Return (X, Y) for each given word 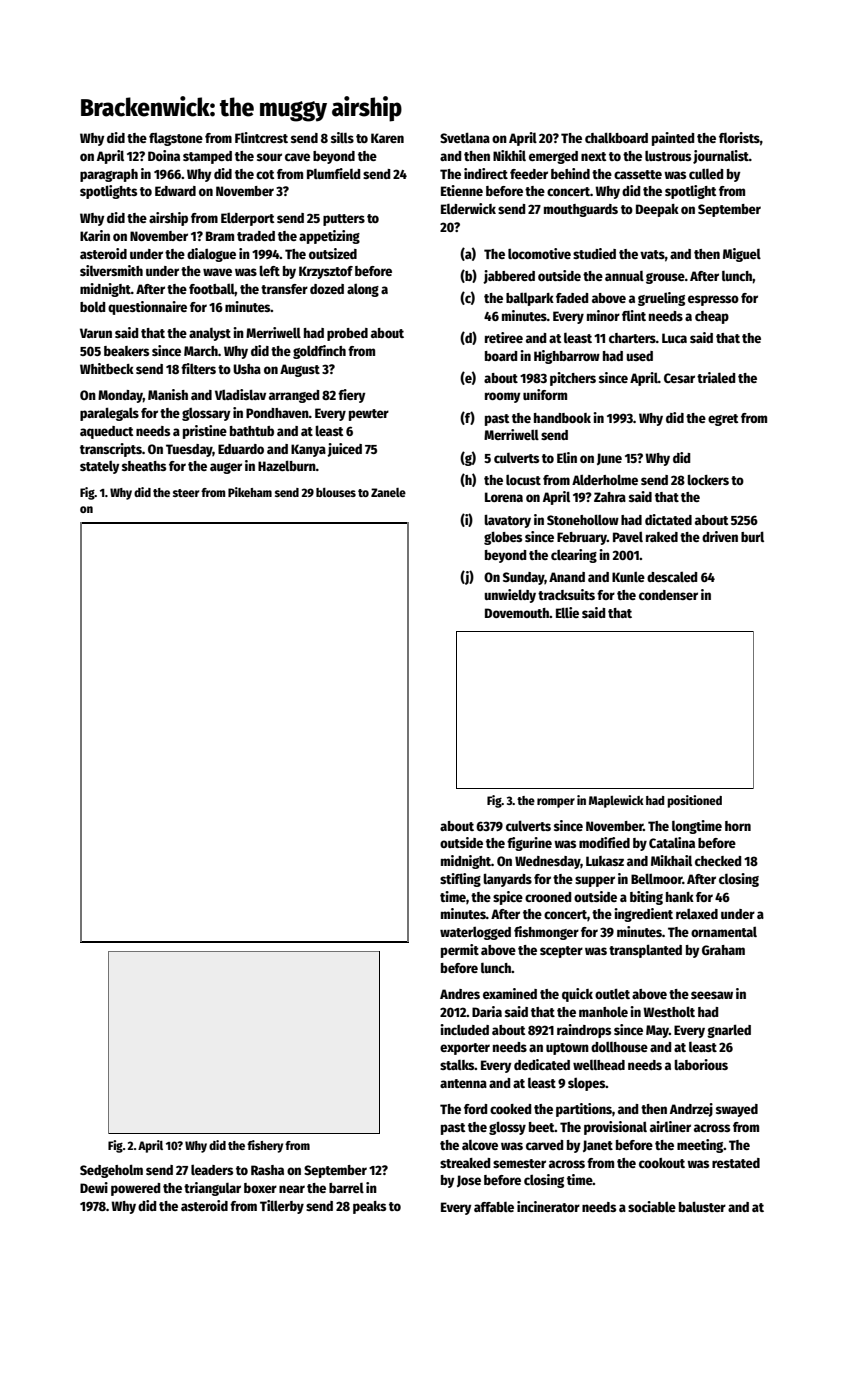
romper (556, 803)
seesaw (712, 995)
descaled (672, 577)
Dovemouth (517, 613)
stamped (207, 157)
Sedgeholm (111, 1171)
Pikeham (250, 492)
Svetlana (465, 137)
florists (739, 137)
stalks (457, 1065)
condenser (668, 595)
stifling (460, 880)
